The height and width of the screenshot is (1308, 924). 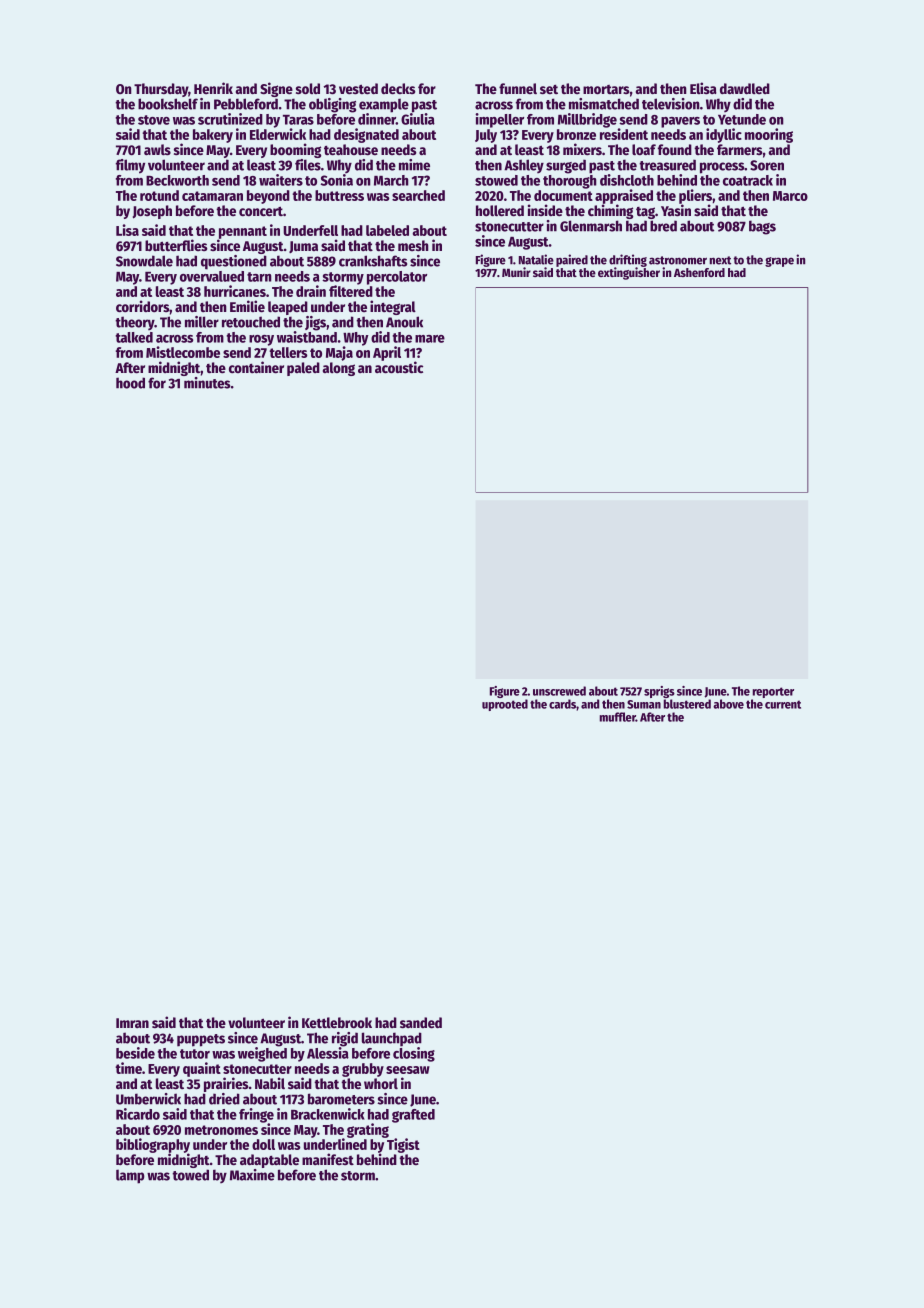 I want to click on Kettlebrook, so click(x=337, y=1022).
